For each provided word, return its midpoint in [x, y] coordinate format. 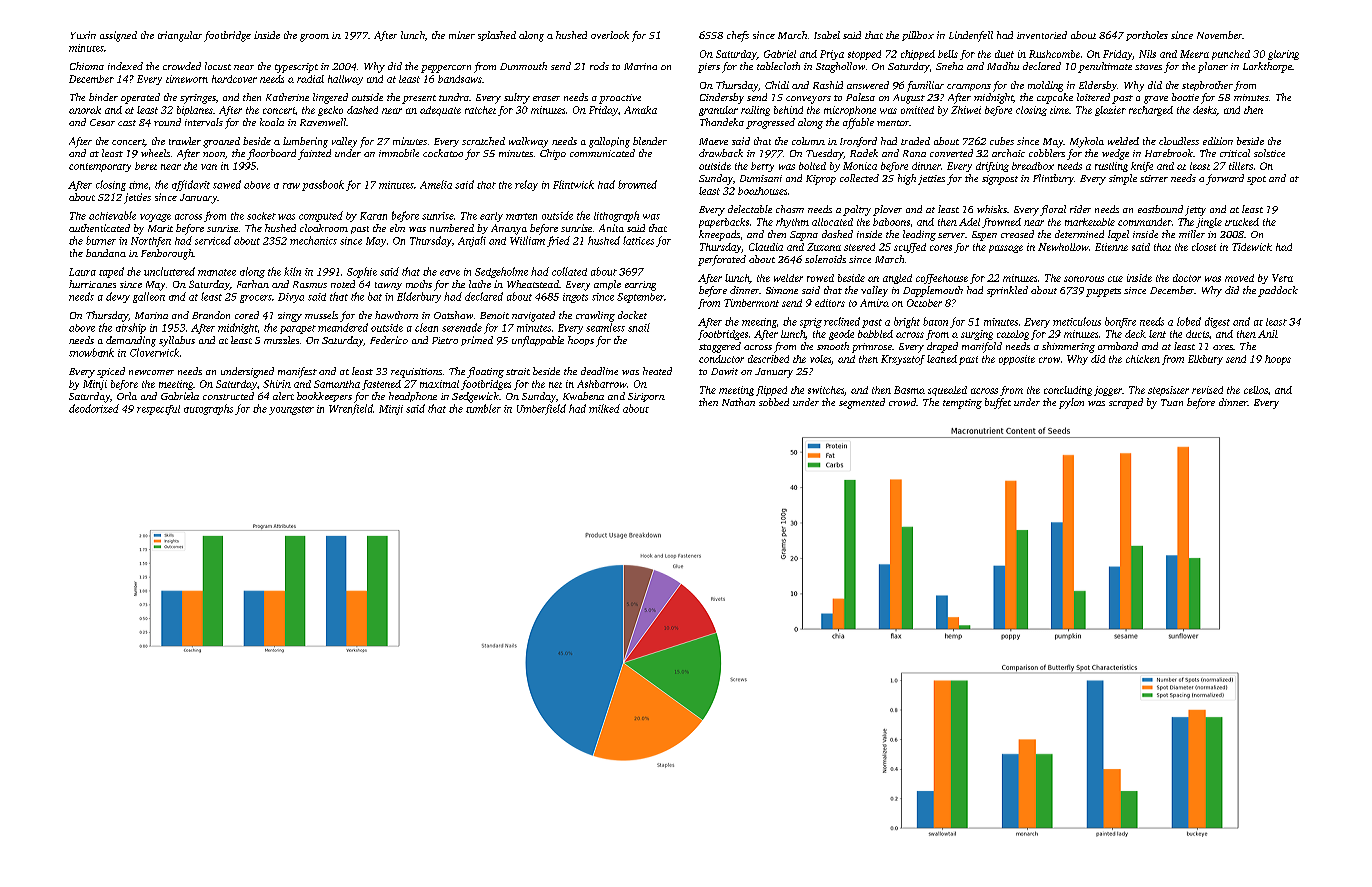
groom [314, 38]
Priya [832, 55]
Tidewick [1252, 247]
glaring [1283, 55]
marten [521, 216]
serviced [213, 240]
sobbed [774, 402]
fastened [381, 385]
